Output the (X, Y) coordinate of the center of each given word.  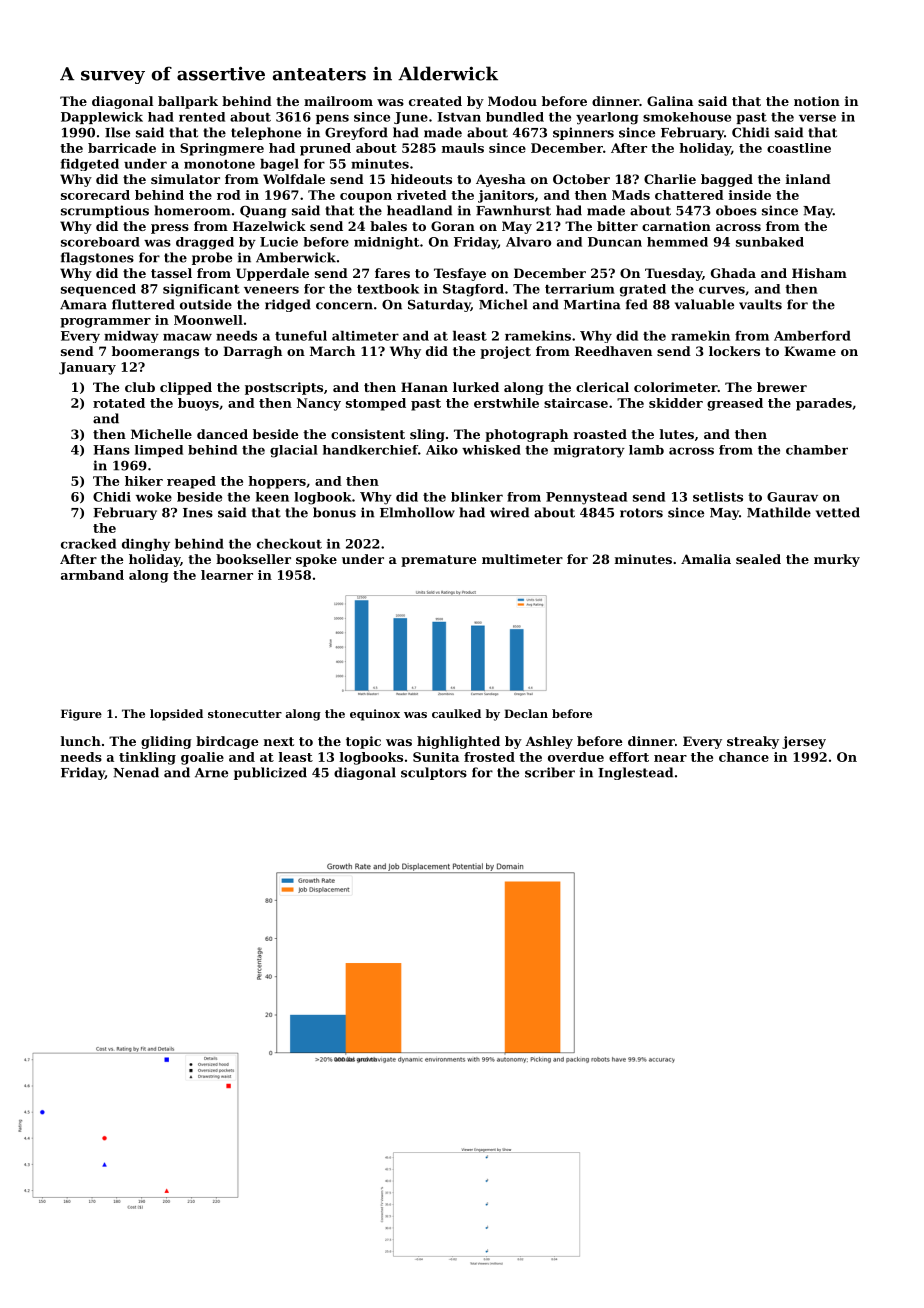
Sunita (436, 757)
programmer (105, 323)
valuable (704, 304)
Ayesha (501, 180)
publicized (270, 773)
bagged (727, 180)
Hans (111, 450)
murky (837, 560)
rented (202, 117)
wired (509, 512)
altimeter (365, 336)
